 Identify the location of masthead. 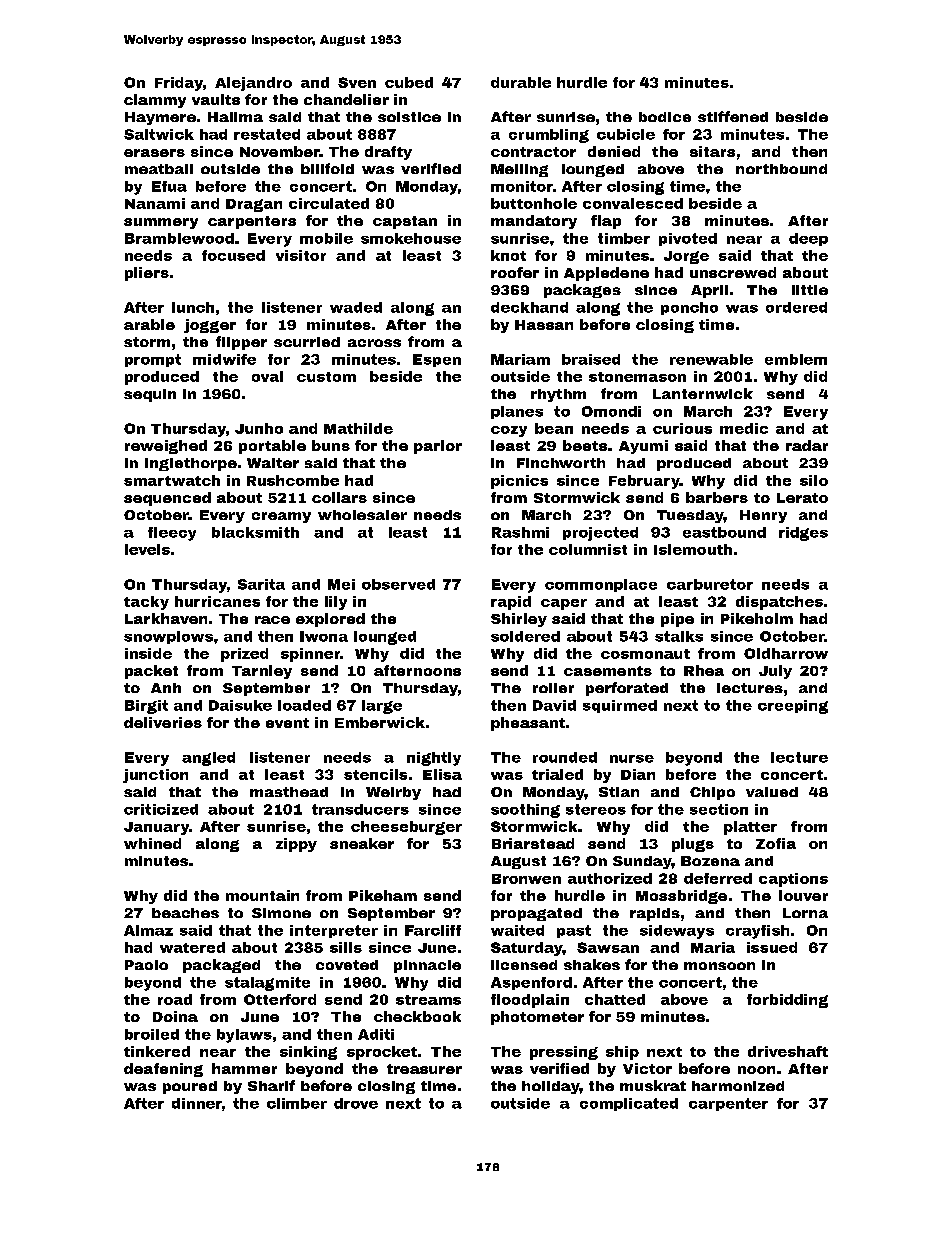
(289, 792).
